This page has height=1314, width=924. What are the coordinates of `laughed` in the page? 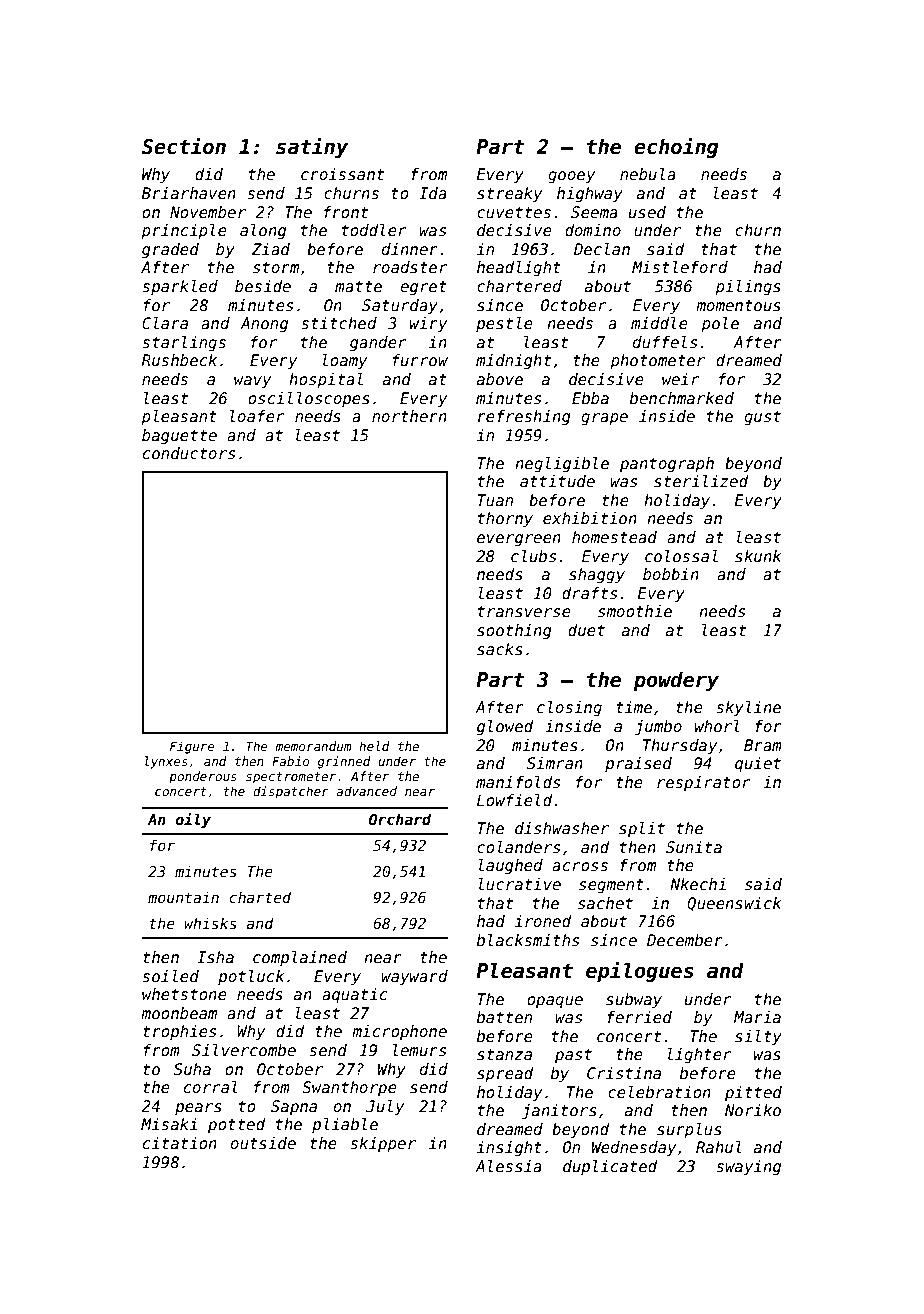 It's located at (511, 866).
